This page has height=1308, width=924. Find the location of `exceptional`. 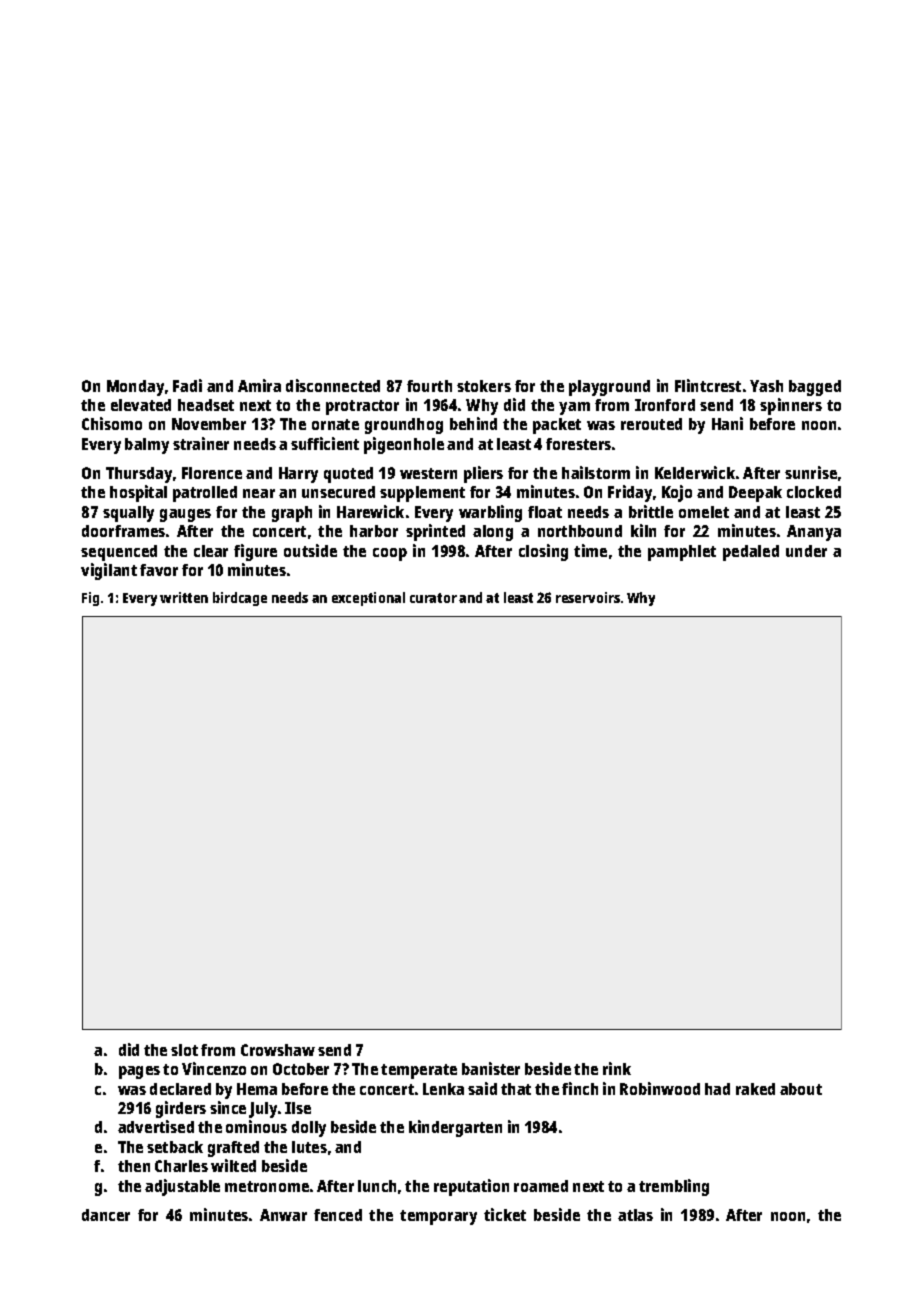

exceptional is located at coordinates (368, 599).
